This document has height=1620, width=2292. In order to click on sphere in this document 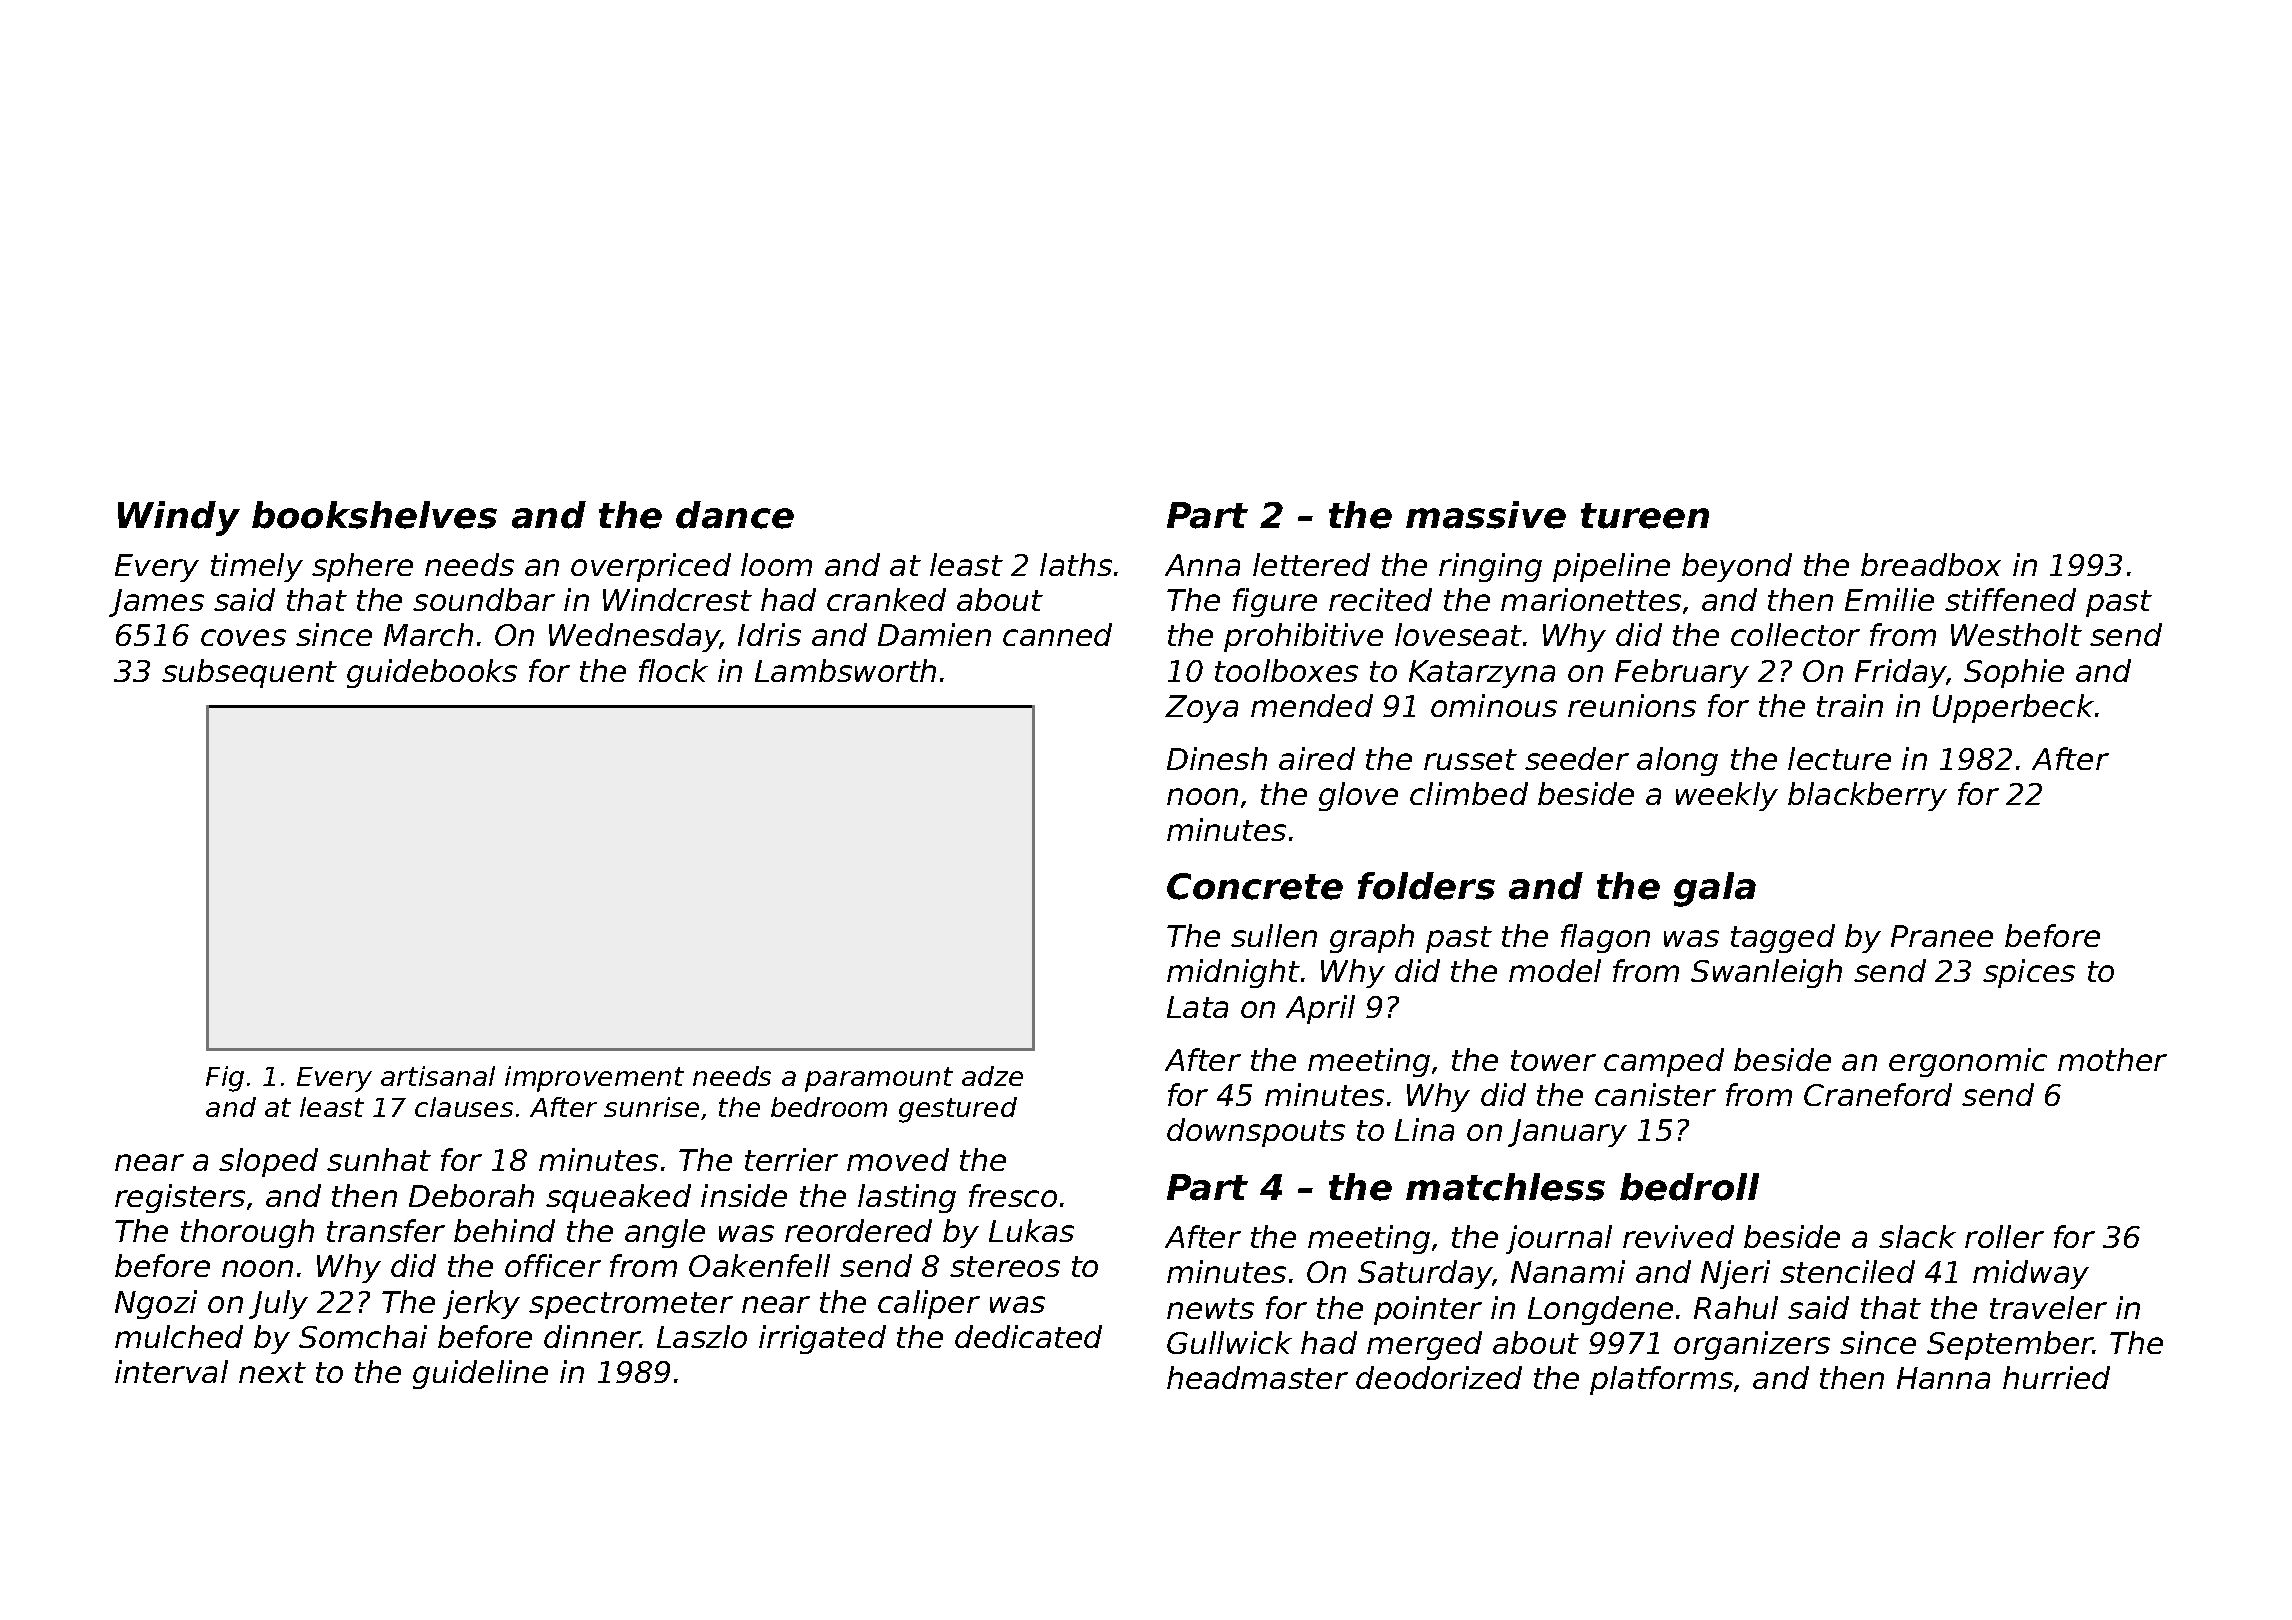, I will do `click(362, 567)`.
